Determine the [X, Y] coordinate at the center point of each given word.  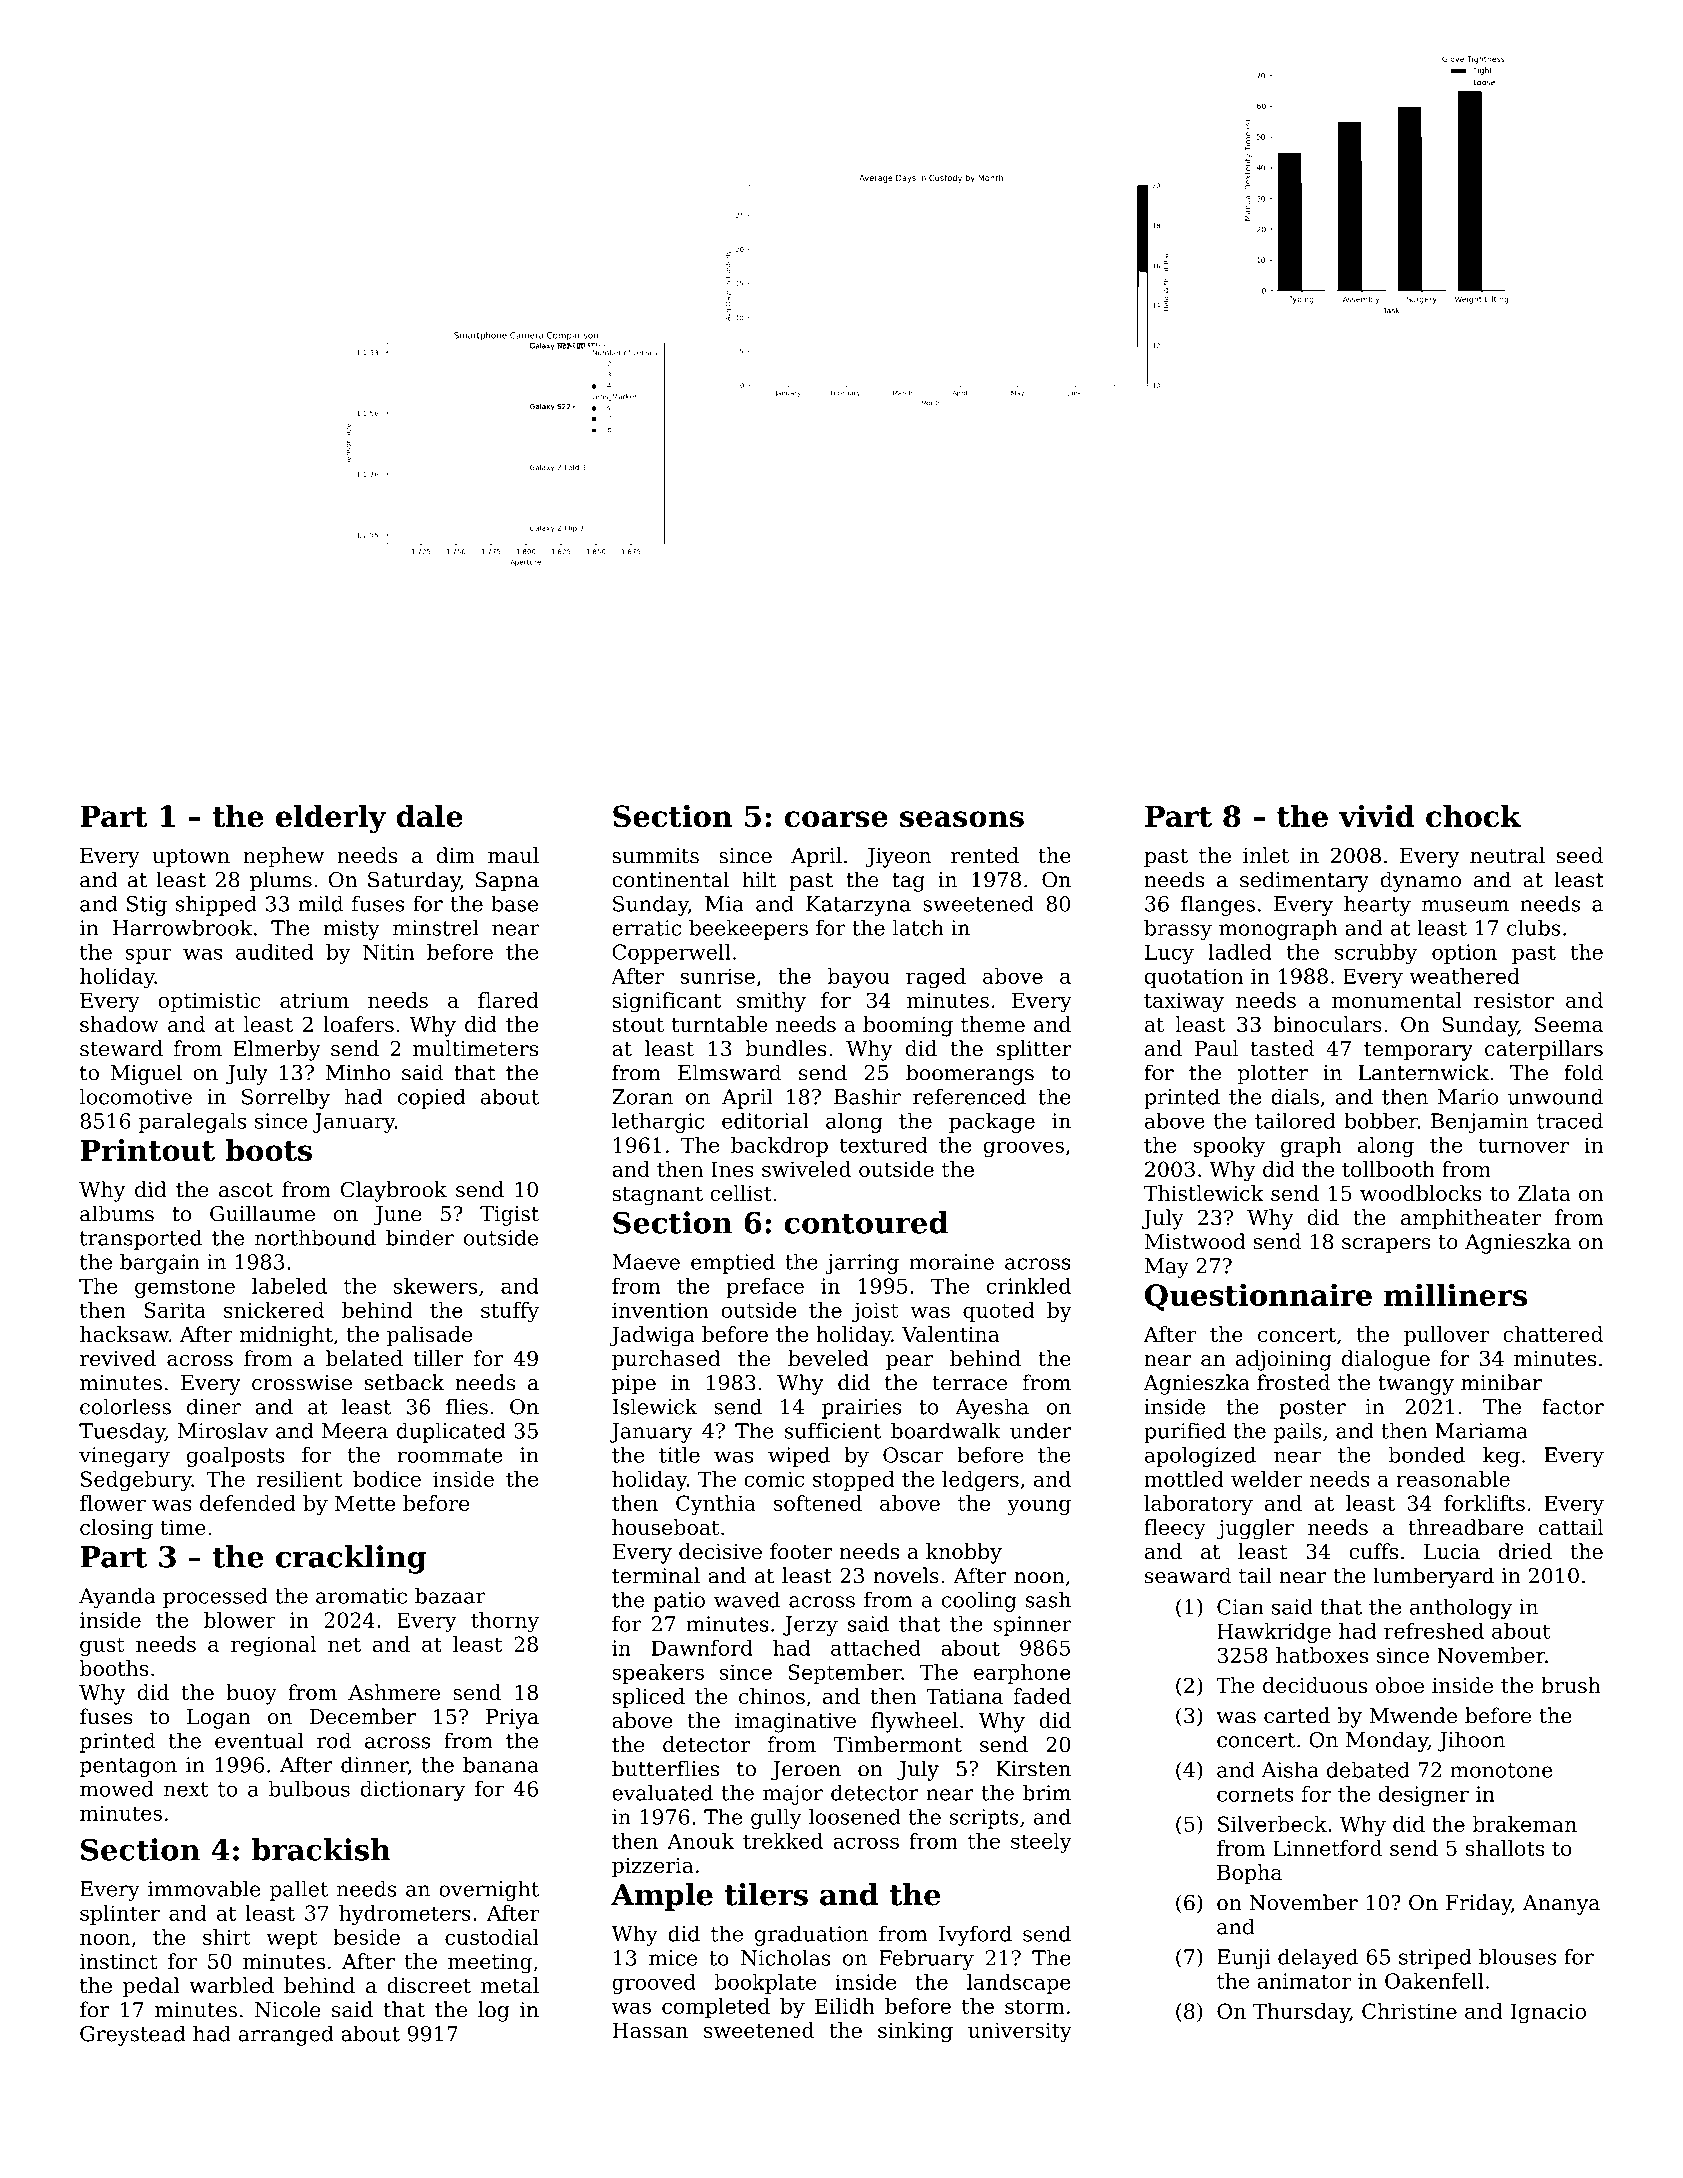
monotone [1501, 1770]
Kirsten [1033, 1769]
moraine [951, 1262]
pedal [151, 1987]
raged [936, 978]
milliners [1455, 1294]
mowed [117, 1789]
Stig [147, 906]
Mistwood [1195, 1241]
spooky [1229, 1147]
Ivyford [975, 1935]
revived [118, 1358]
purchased [666, 1360]
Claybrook [394, 1191]
